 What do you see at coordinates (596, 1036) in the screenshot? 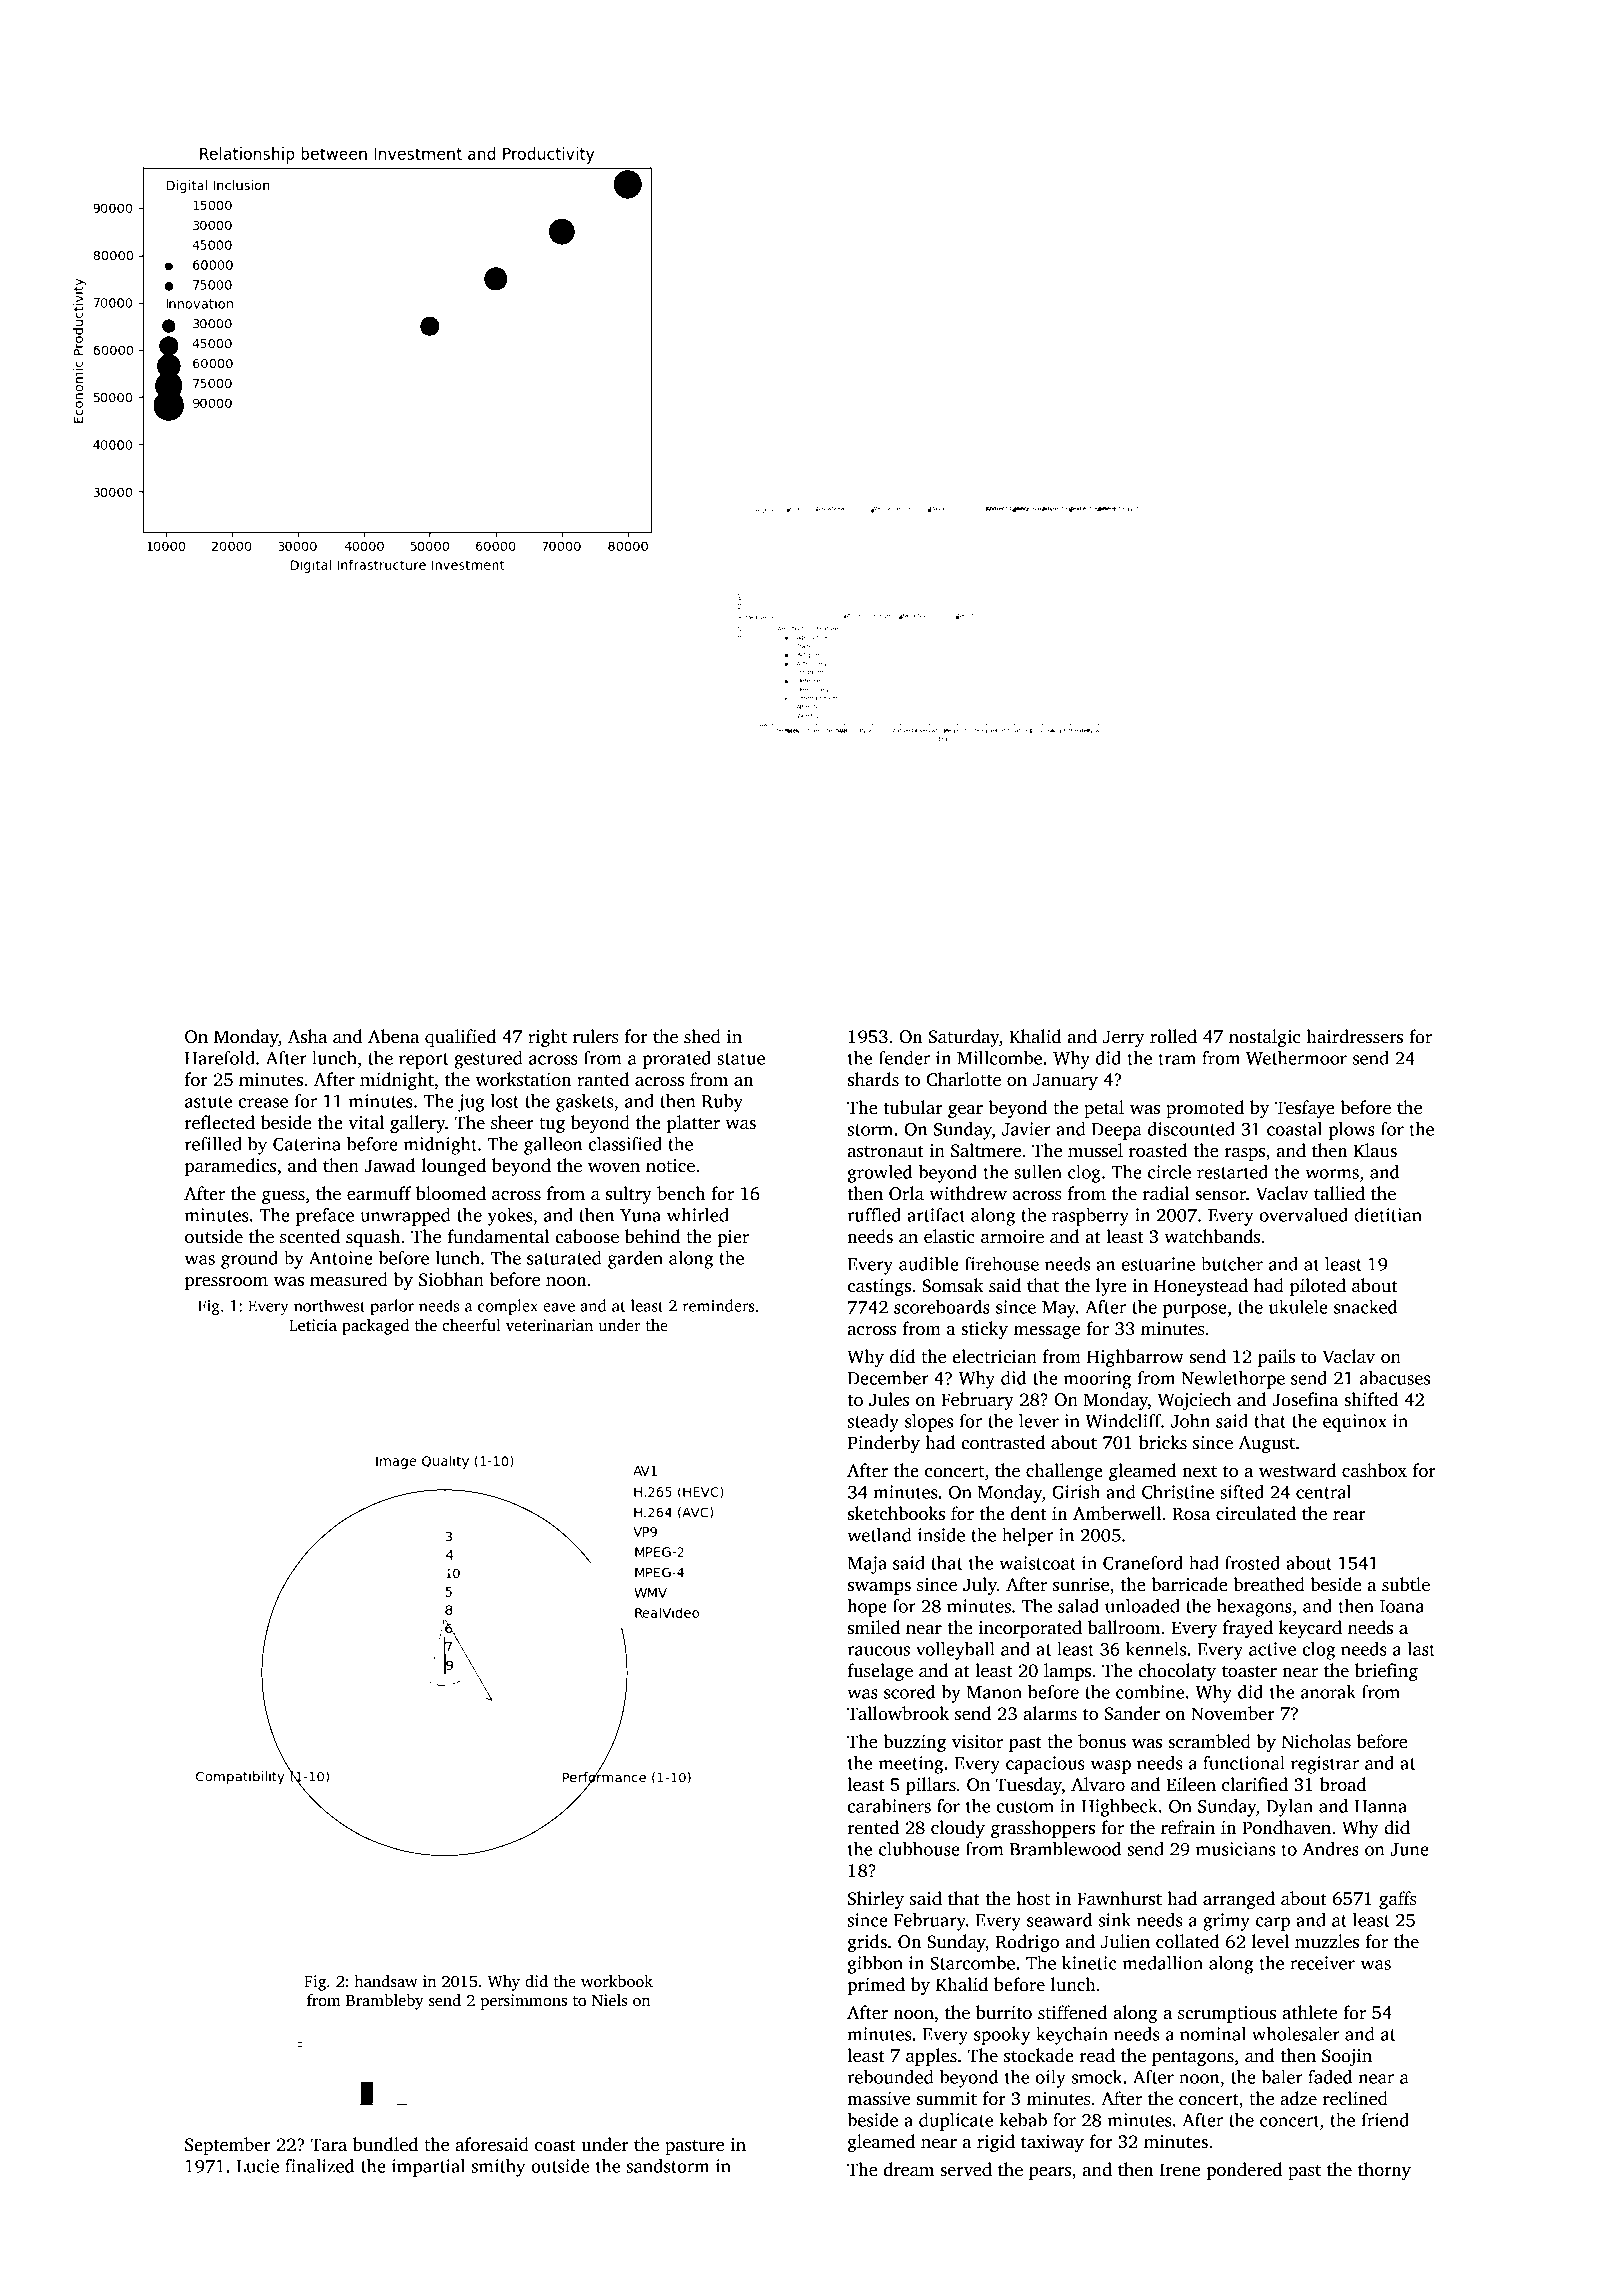
I see `rulers` at bounding box center [596, 1036].
